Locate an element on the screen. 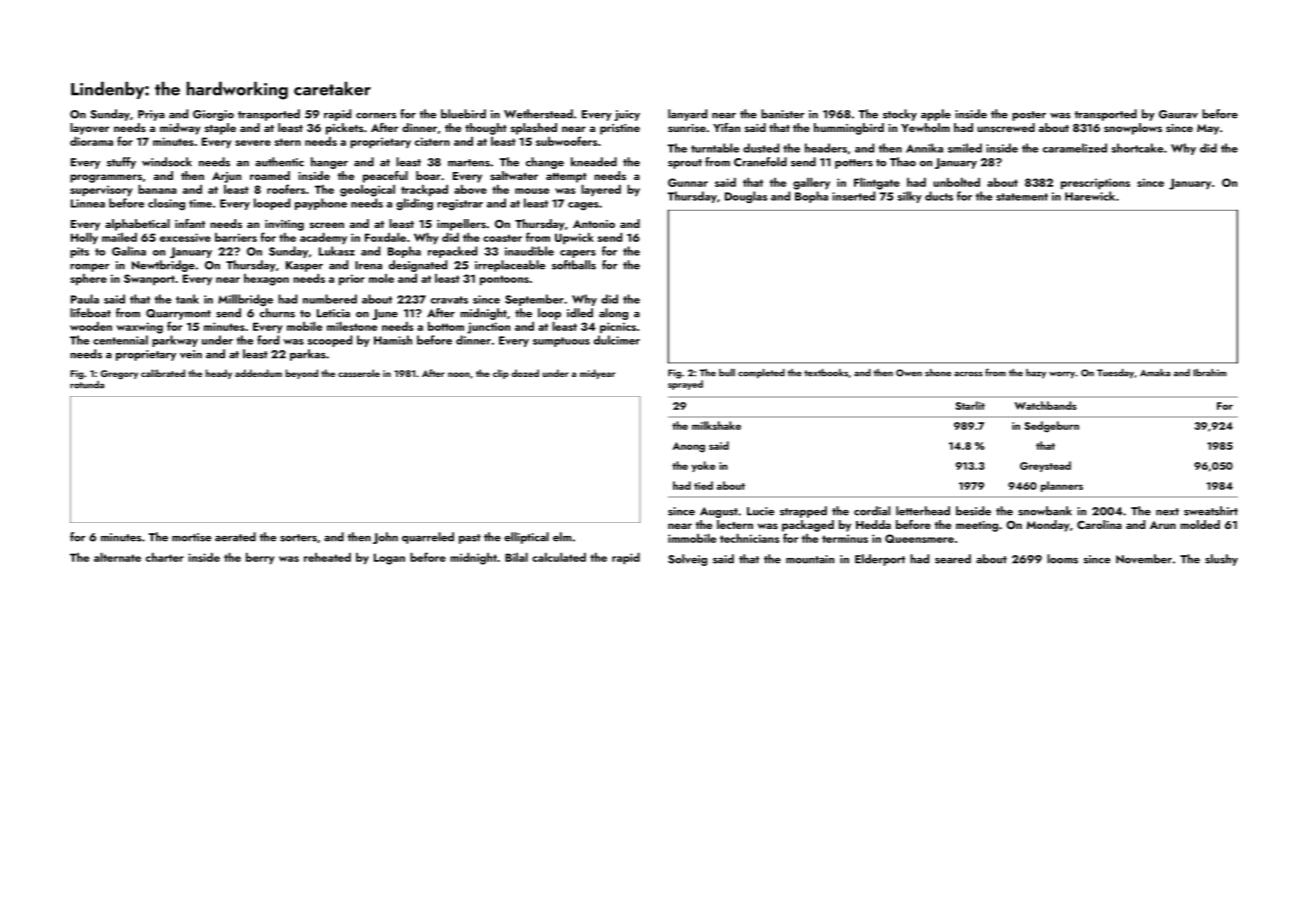  shortcake is located at coordinates (1137, 148).
